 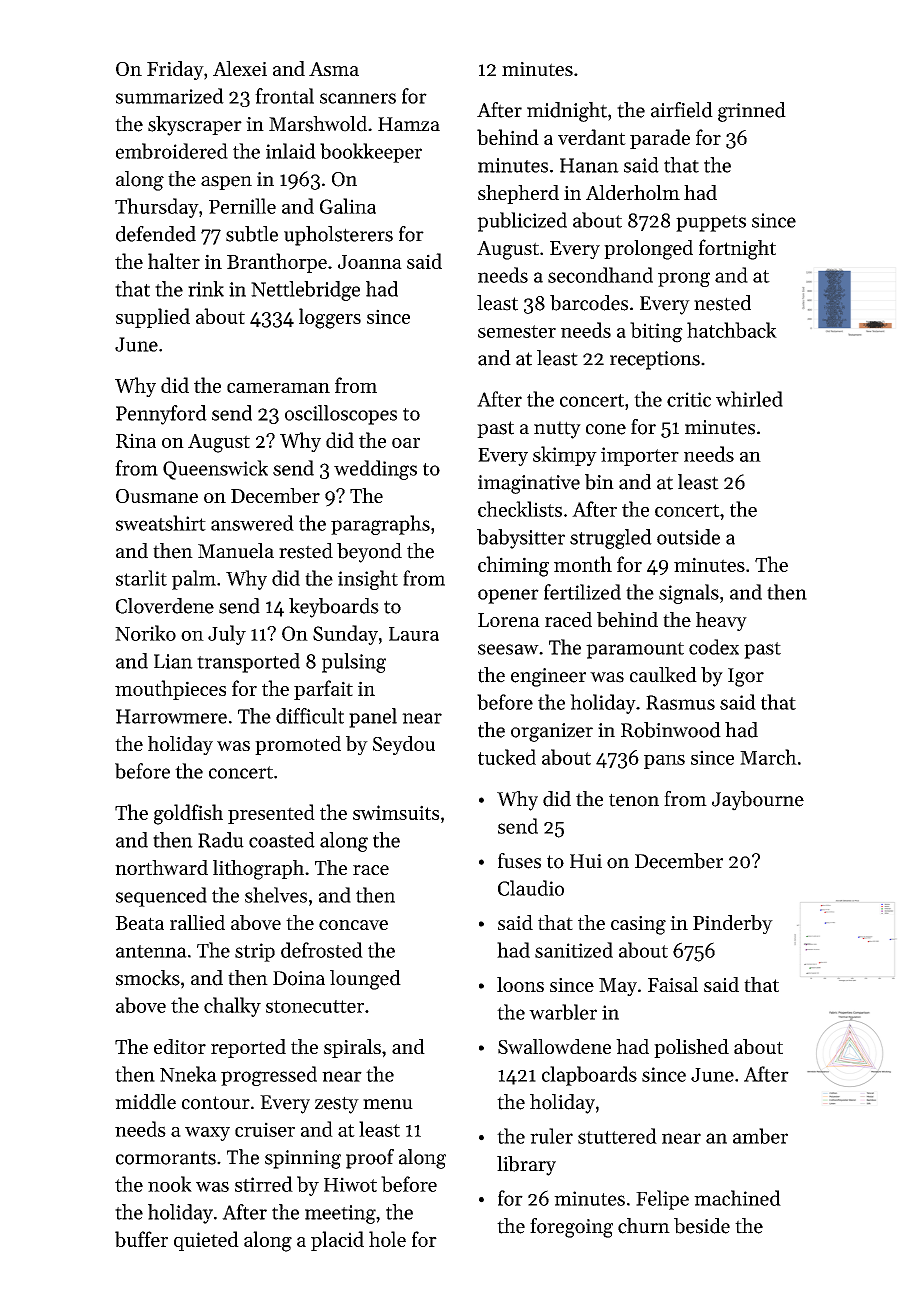 I want to click on Pernille, so click(x=242, y=206).
